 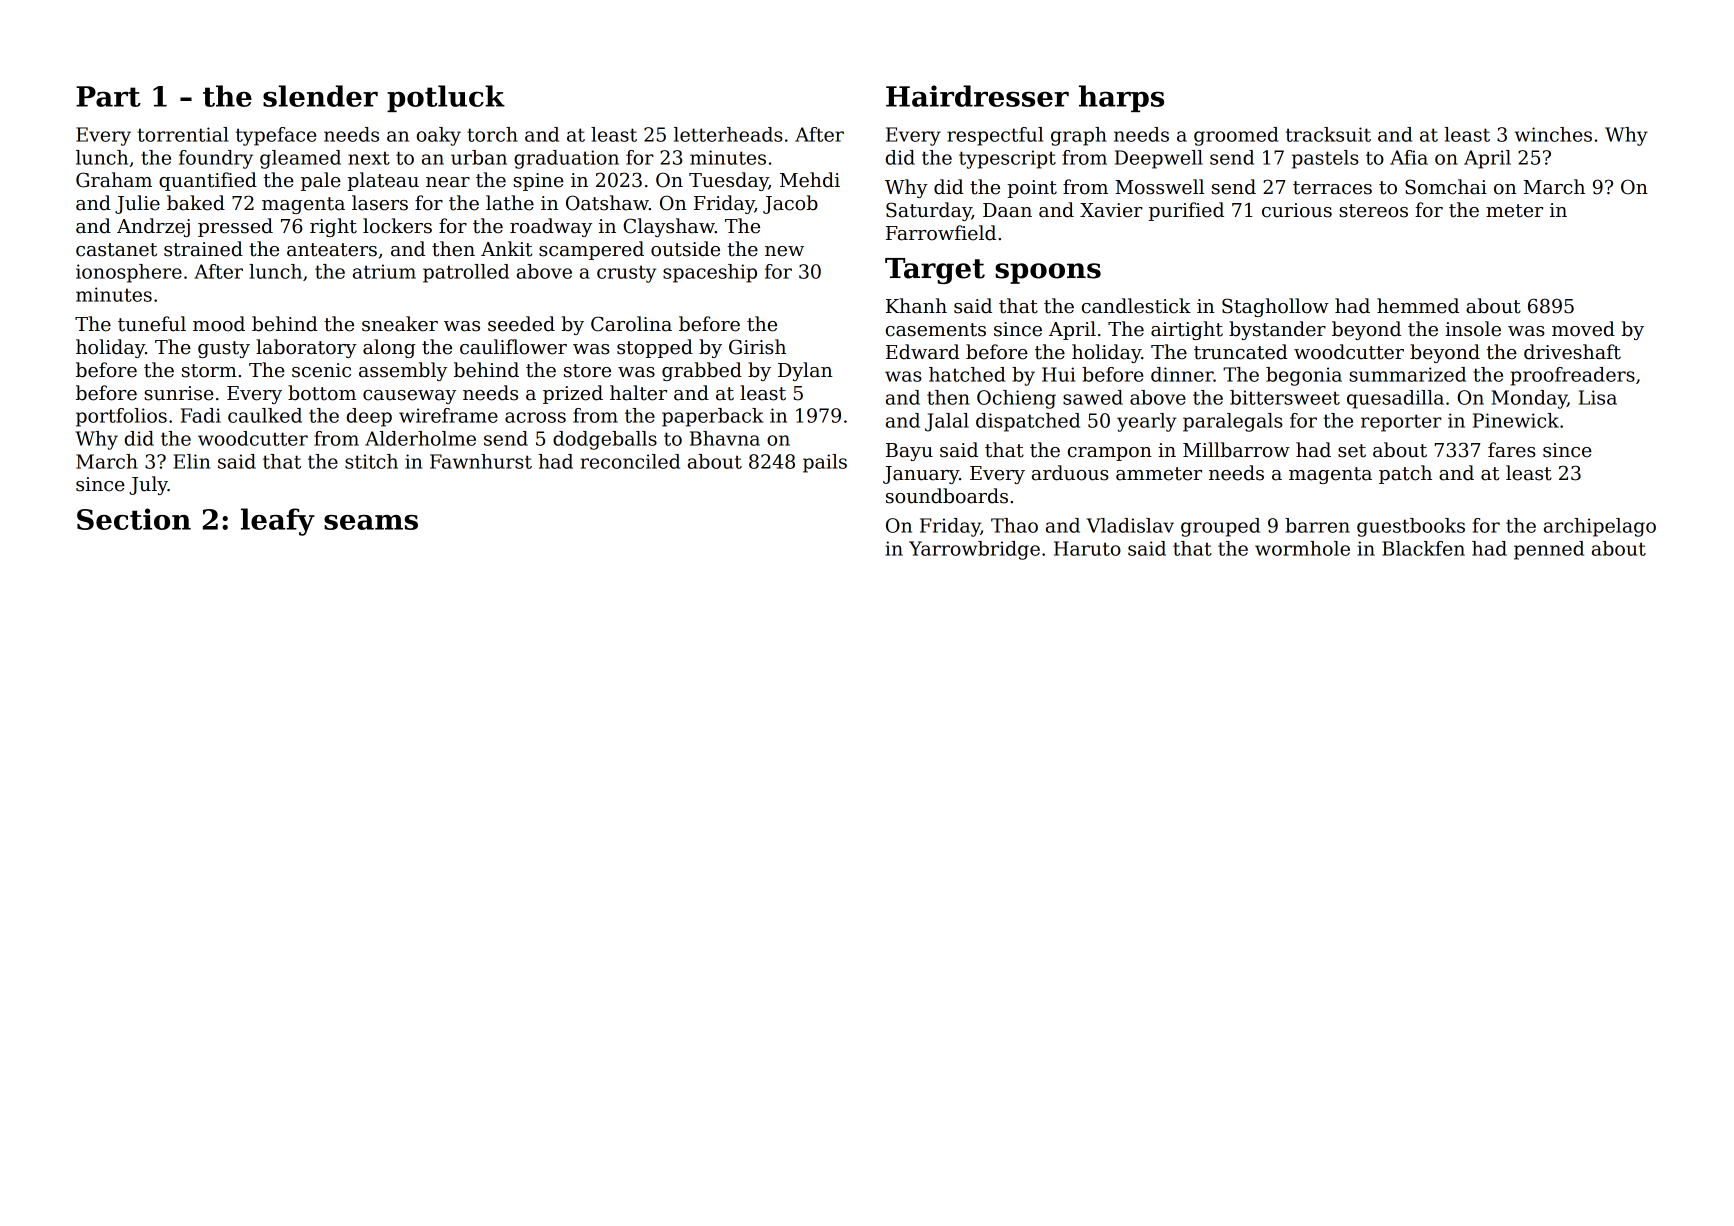 I want to click on potluck, so click(x=446, y=98).
